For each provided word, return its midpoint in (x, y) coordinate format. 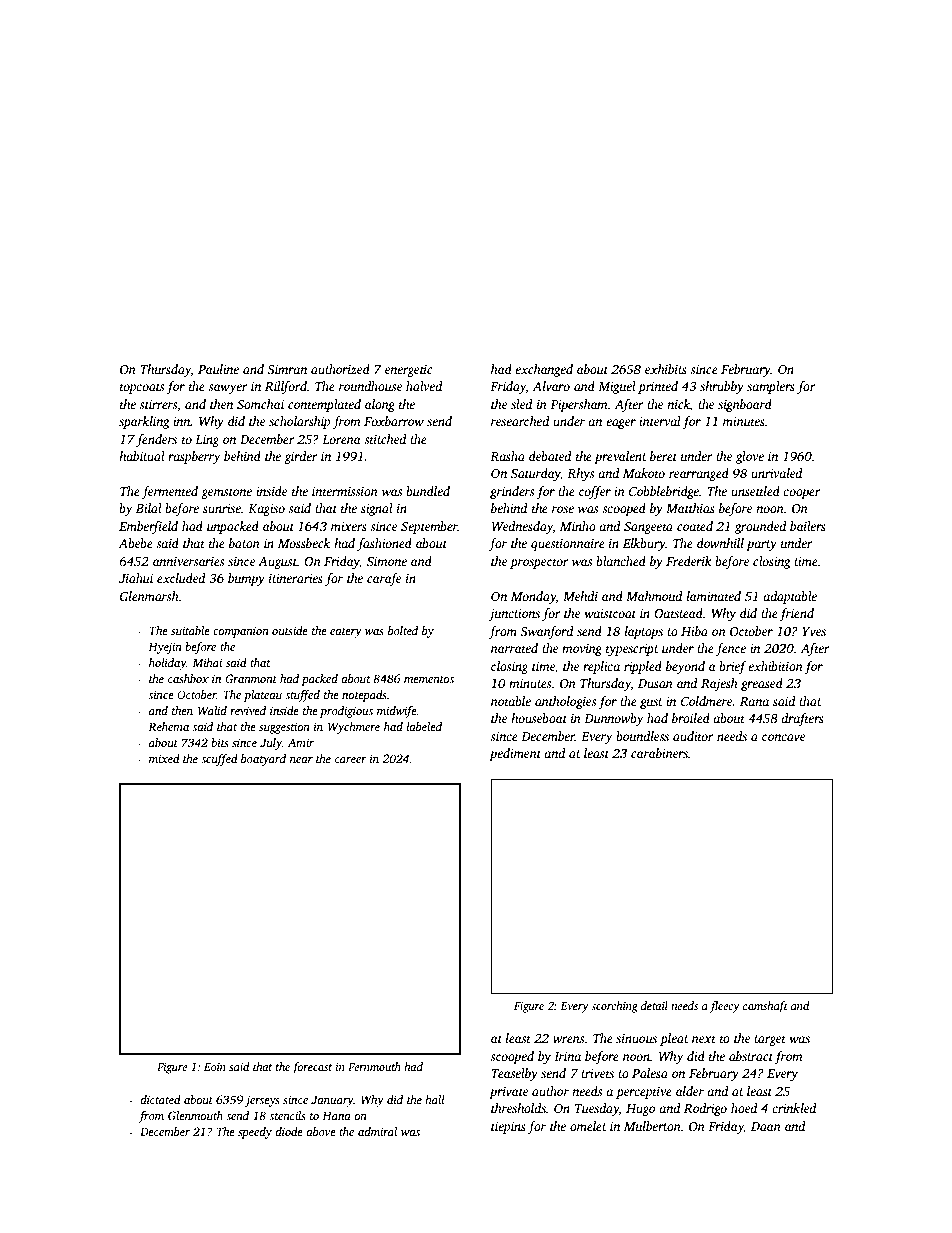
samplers (771, 387)
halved (424, 386)
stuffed (302, 696)
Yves (814, 631)
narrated (514, 648)
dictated (160, 1099)
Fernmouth (374, 1066)
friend (796, 614)
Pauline (218, 369)
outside (290, 630)
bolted (403, 630)
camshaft (765, 1007)
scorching (614, 1007)
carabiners (659, 753)
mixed (164, 758)
